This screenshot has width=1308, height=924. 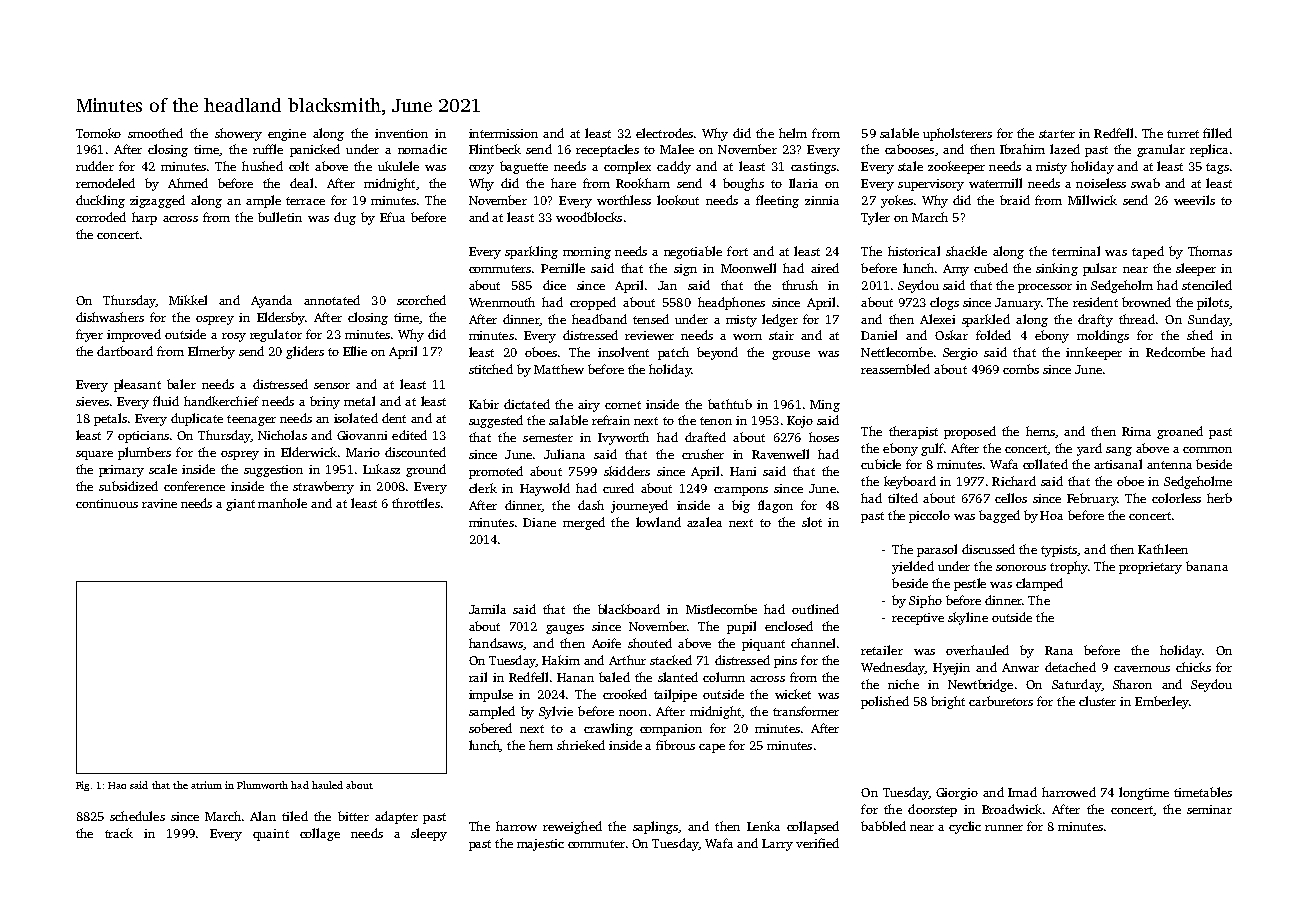 I want to click on Fig, so click(x=82, y=786).
